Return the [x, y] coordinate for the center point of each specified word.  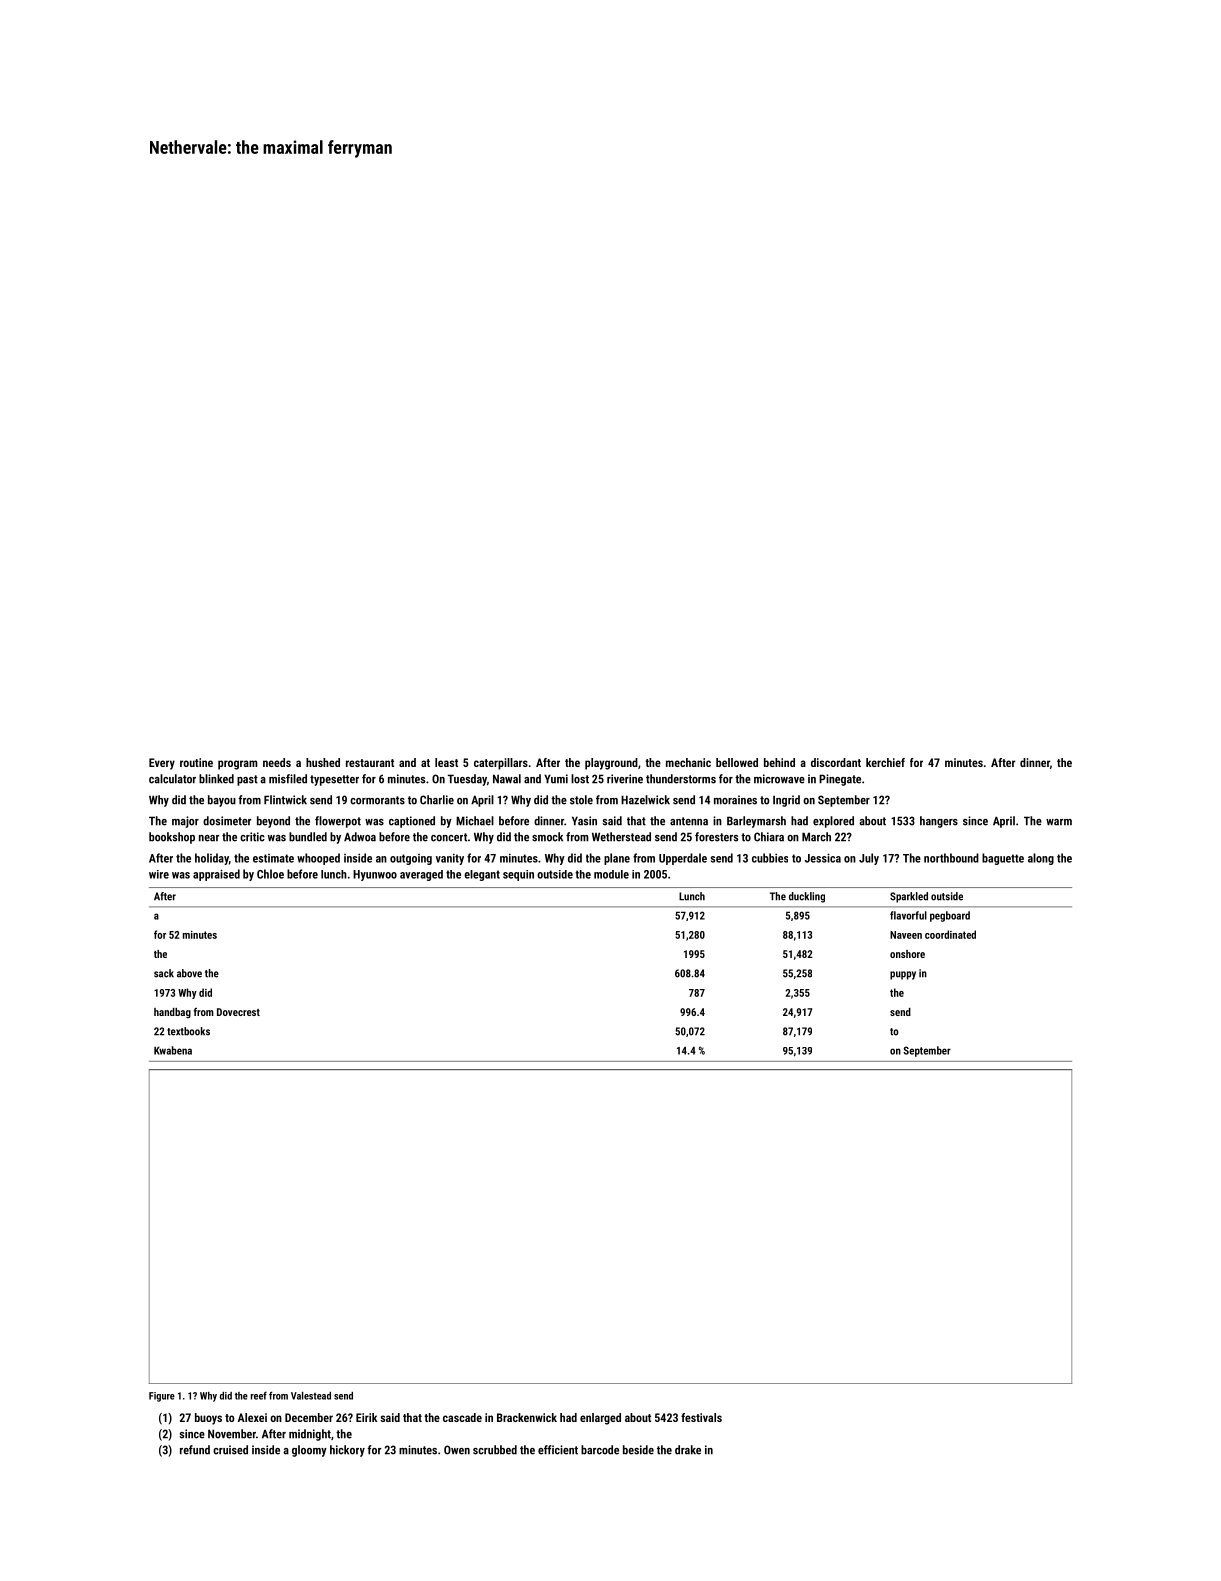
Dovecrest [238, 1012]
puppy [903, 975]
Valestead [311, 1396]
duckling [807, 897]
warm [1059, 822]
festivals [701, 1417]
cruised [230, 1450]
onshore [907, 954]
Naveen [906, 935]
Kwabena [173, 1050]
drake [688, 1450]
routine [196, 762]
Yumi [556, 779]
